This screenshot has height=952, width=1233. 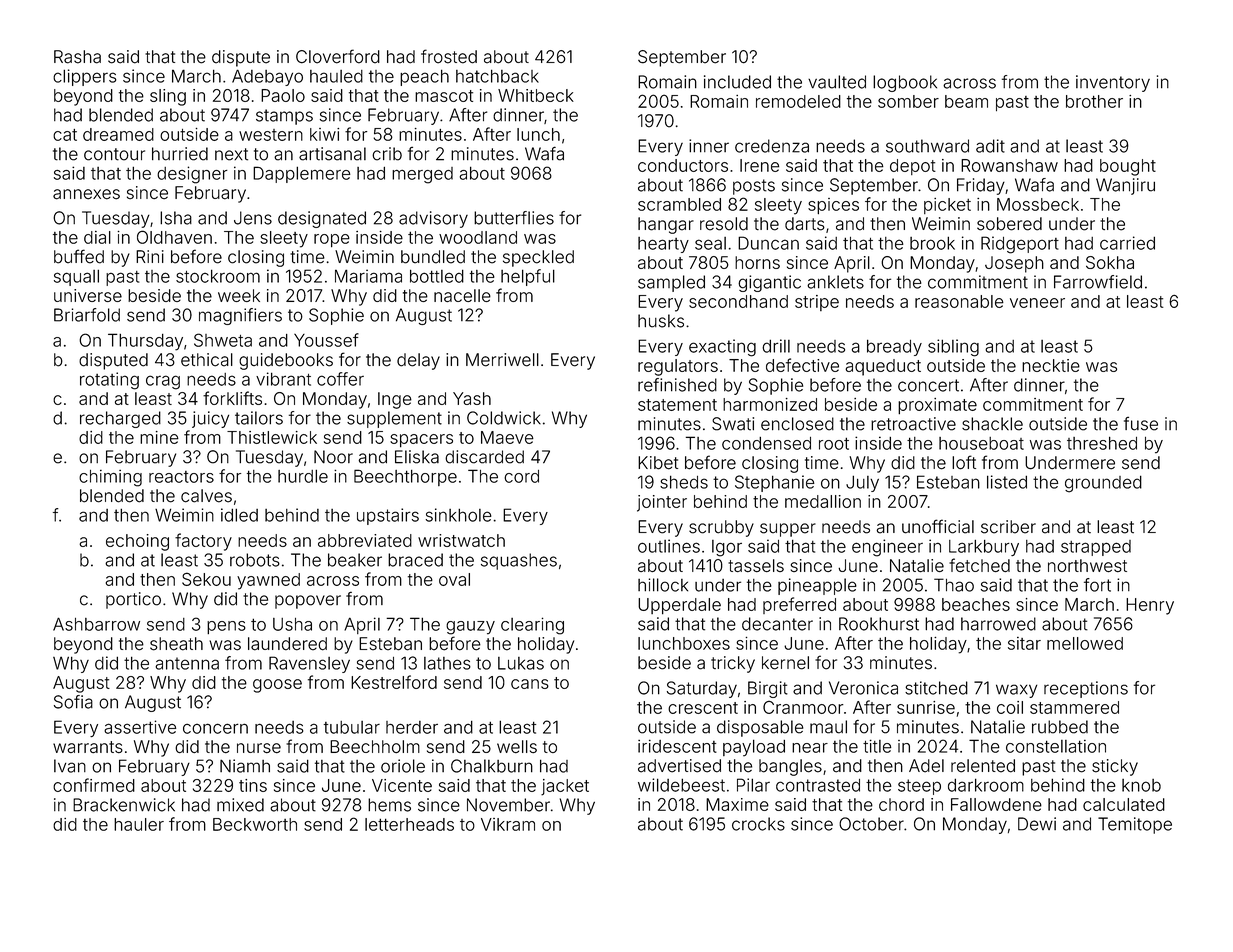 I want to click on frosted, so click(x=449, y=56).
